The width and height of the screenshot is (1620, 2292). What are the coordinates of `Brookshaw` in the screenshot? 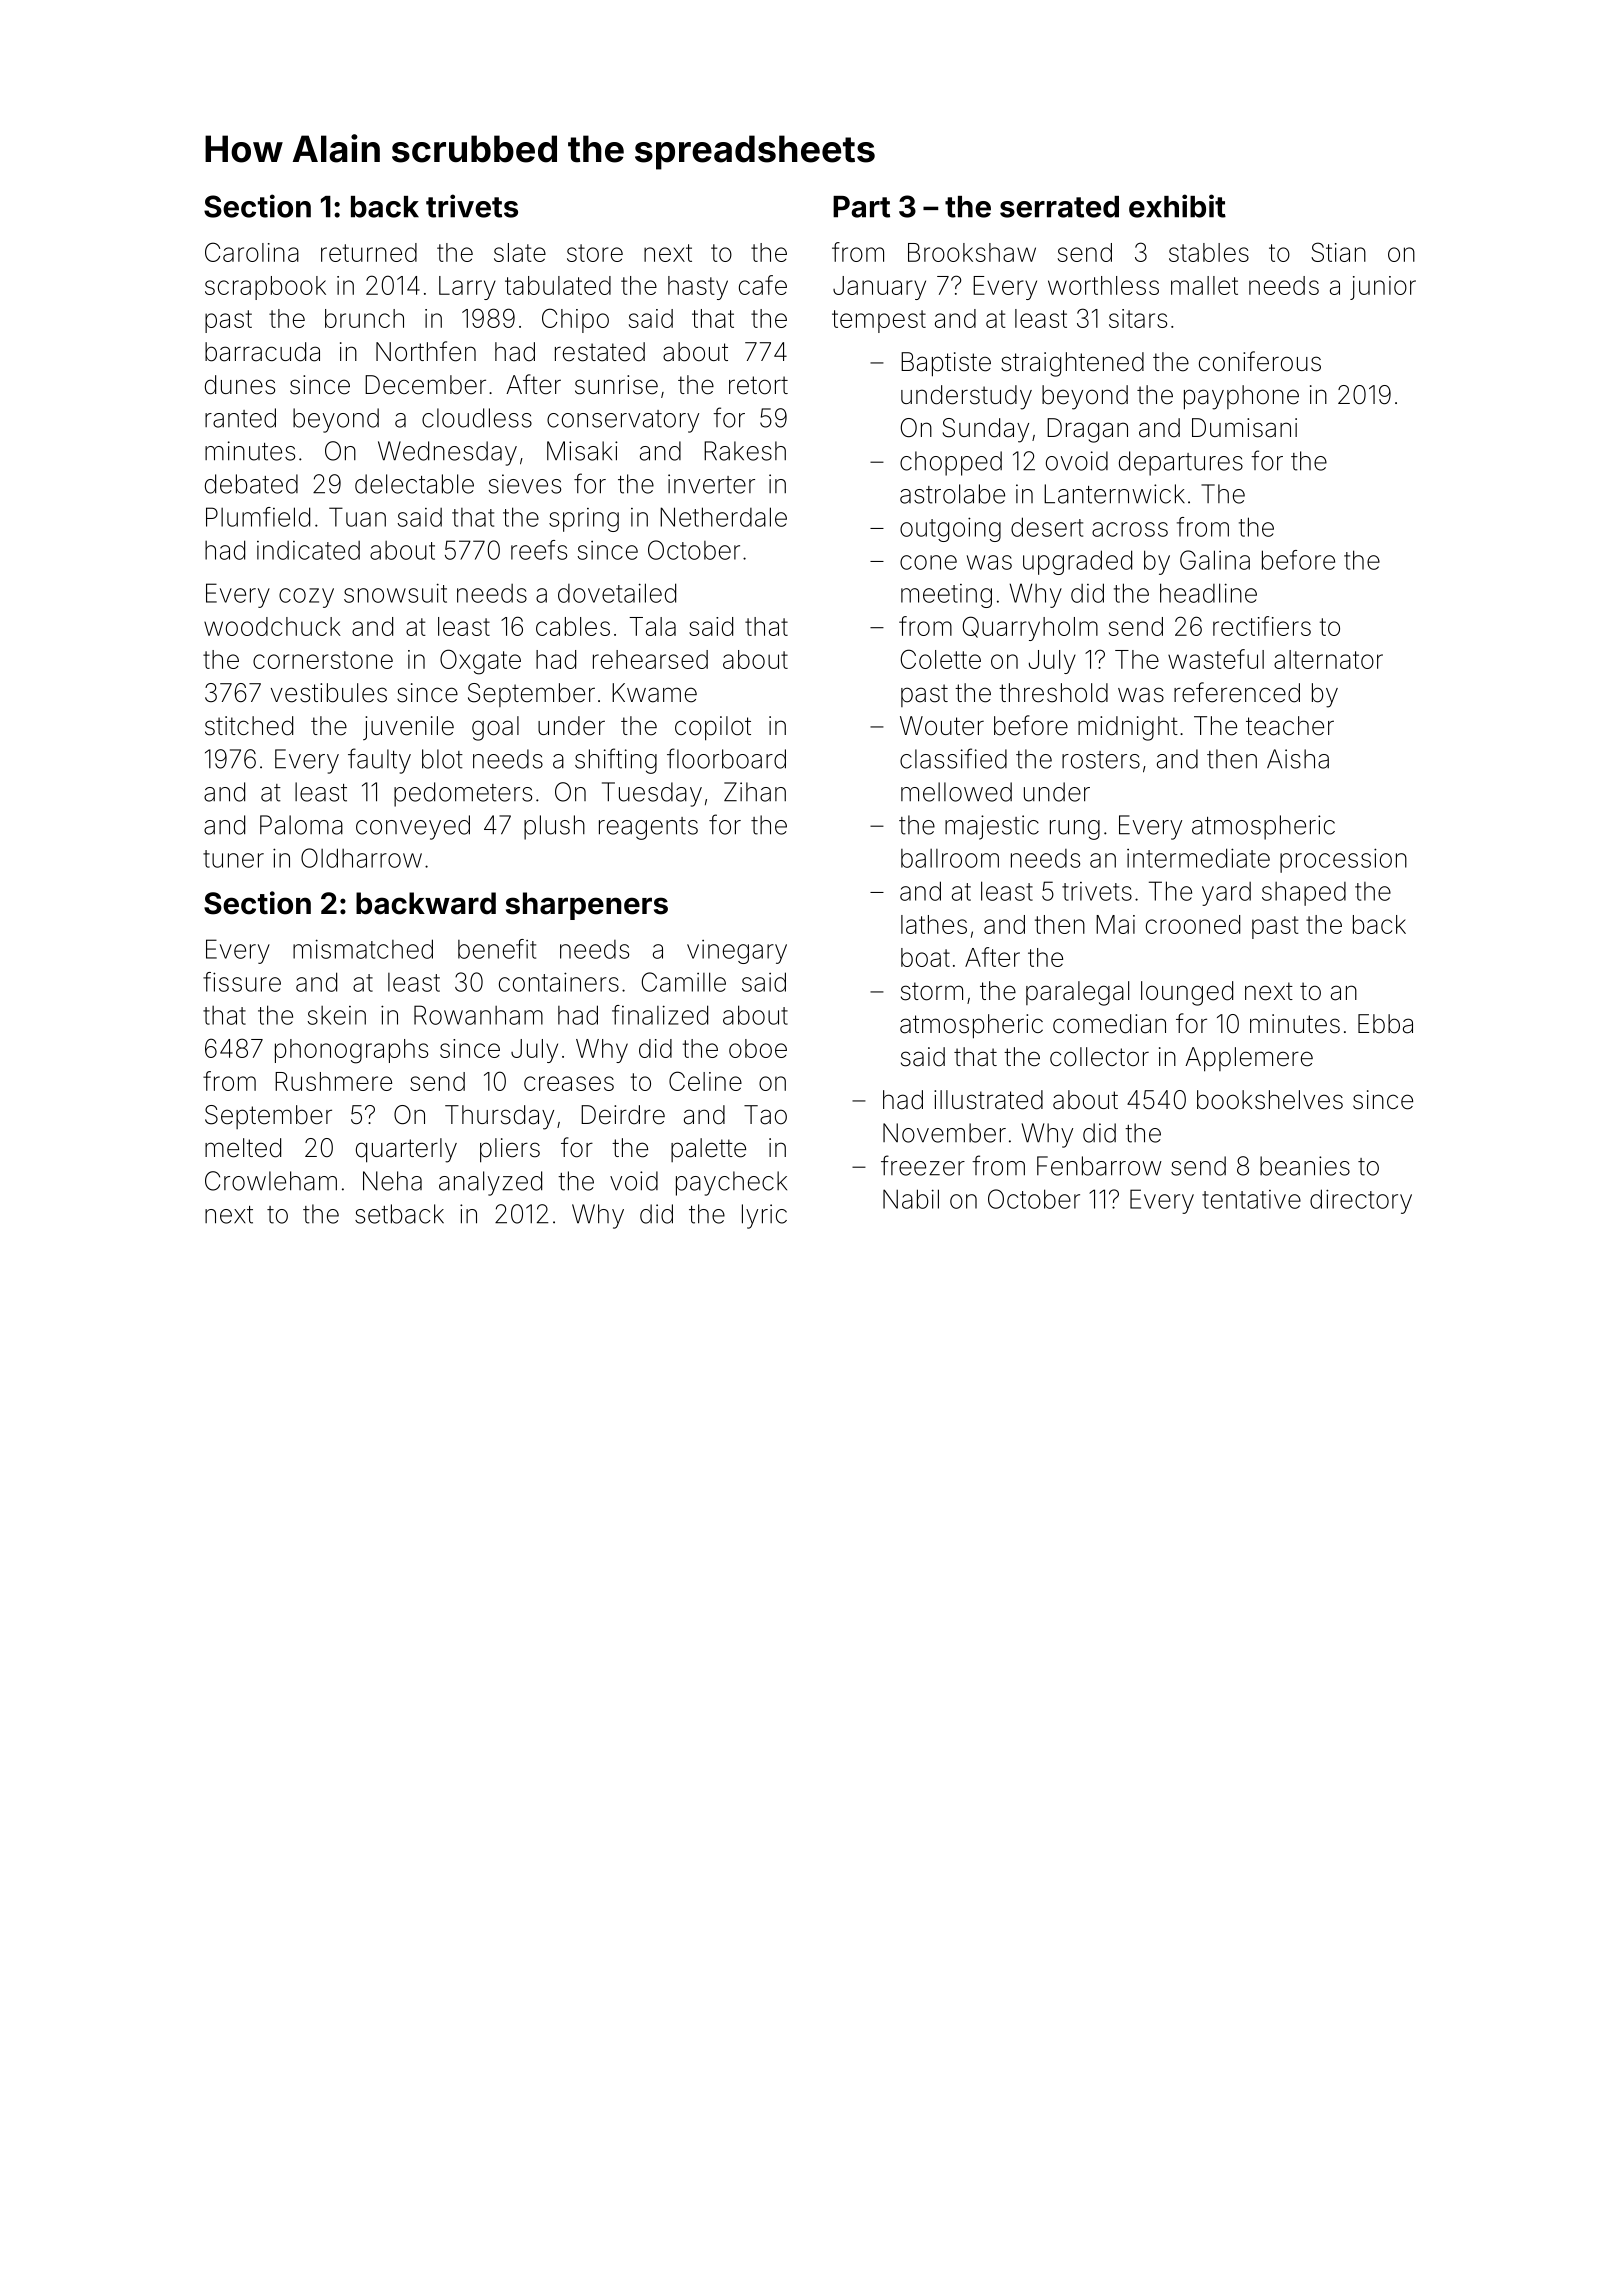 It's located at (972, 252).
